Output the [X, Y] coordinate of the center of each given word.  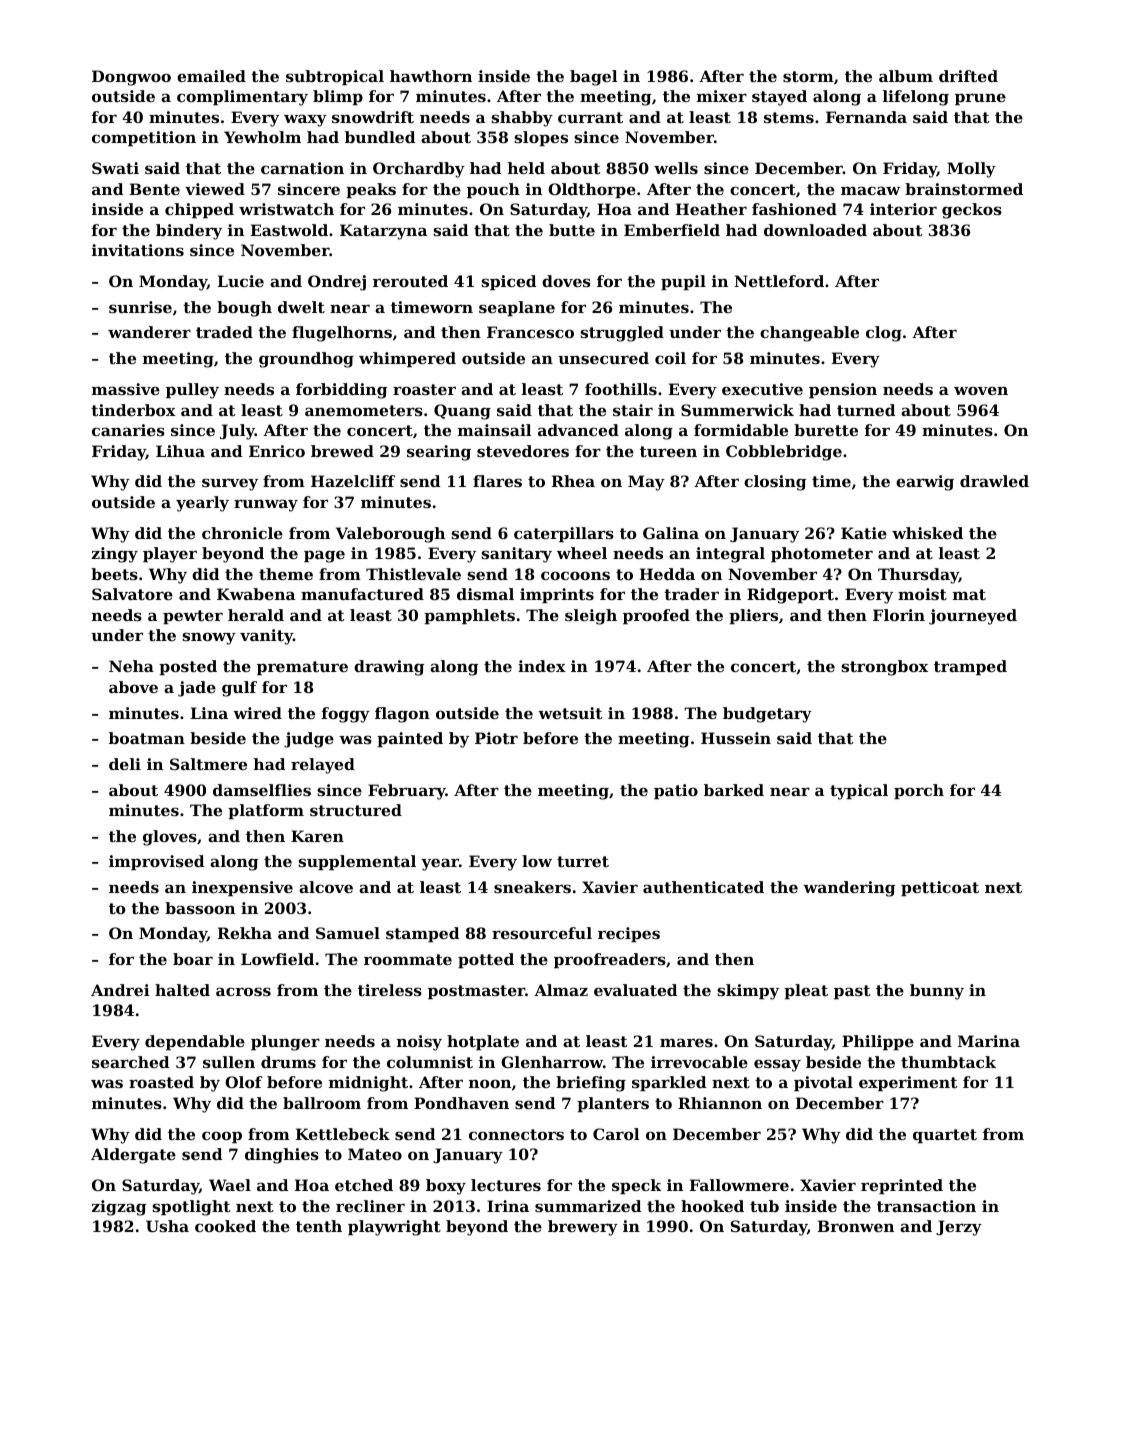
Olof [244, 1082]
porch [919, 791]
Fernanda [866, 117]
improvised [156, 862]
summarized [588, 1206]
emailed [211, 76]
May [646, 483]
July [237, 432]
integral [730, 555]
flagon [402, 715]
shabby [522, 119]
